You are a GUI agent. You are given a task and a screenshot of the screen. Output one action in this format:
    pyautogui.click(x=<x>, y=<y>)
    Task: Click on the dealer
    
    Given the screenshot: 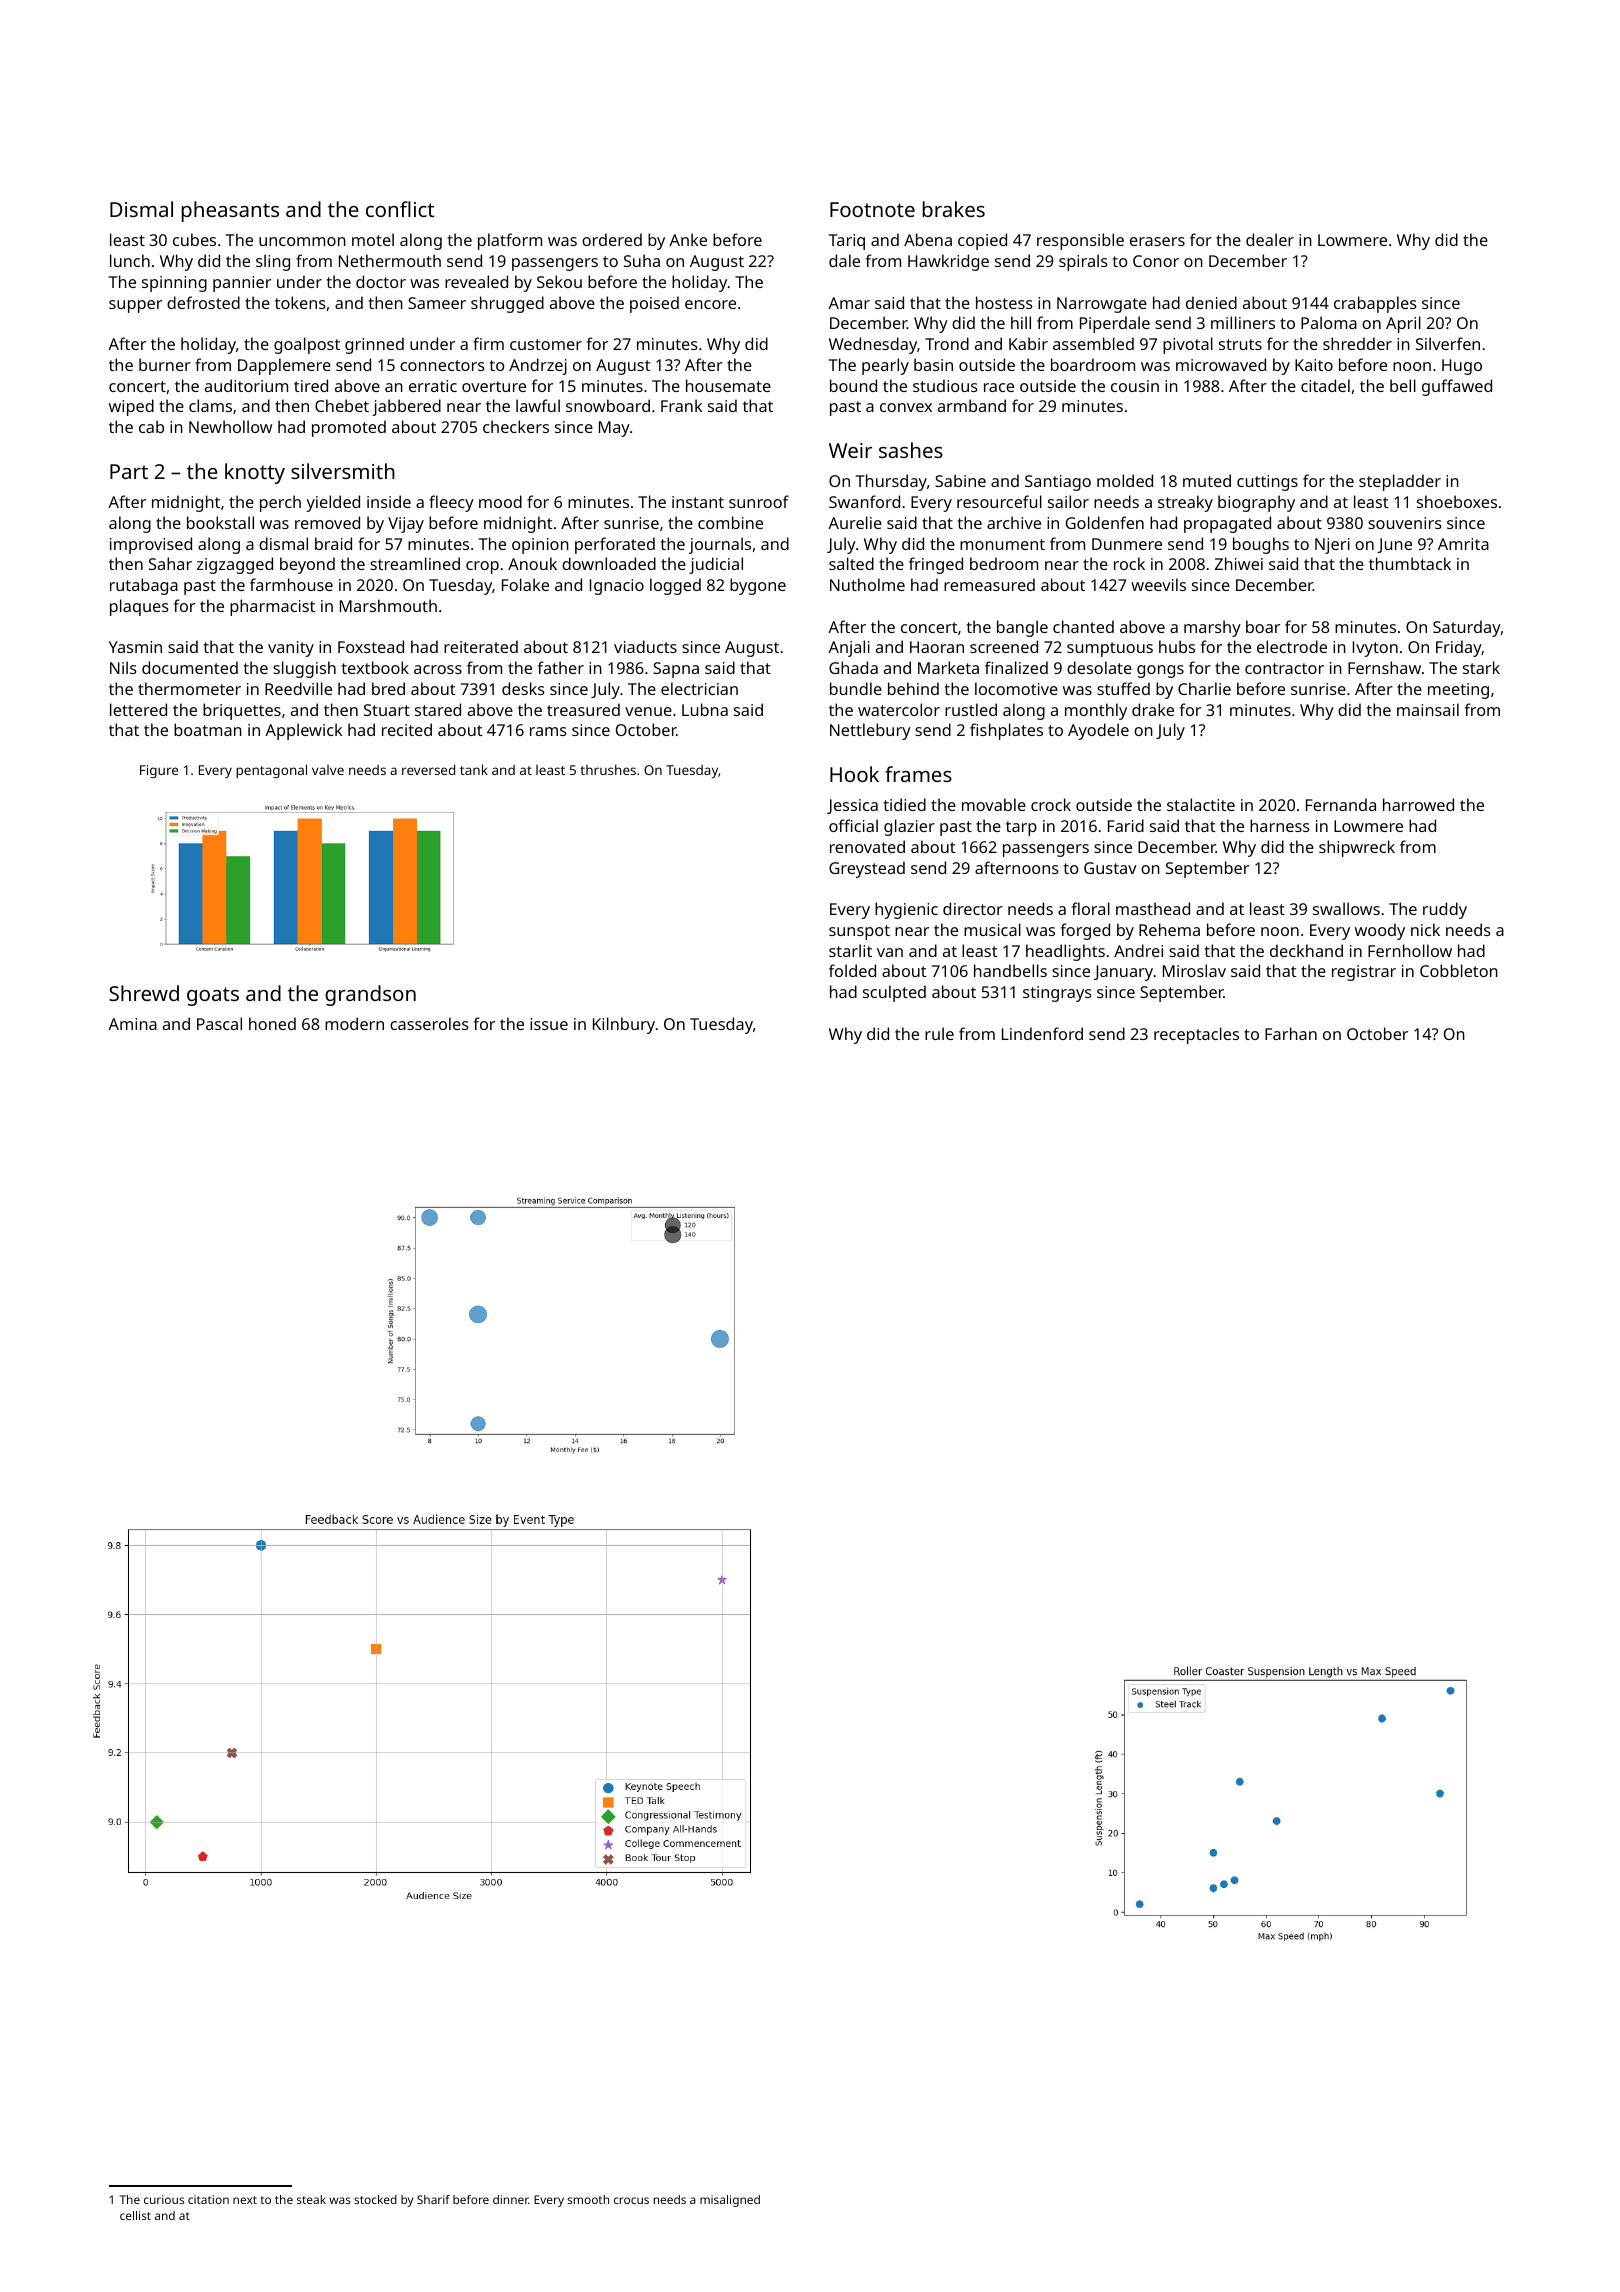 What is the action you would take?
    pyautogui.click(x=1270, y=239)
